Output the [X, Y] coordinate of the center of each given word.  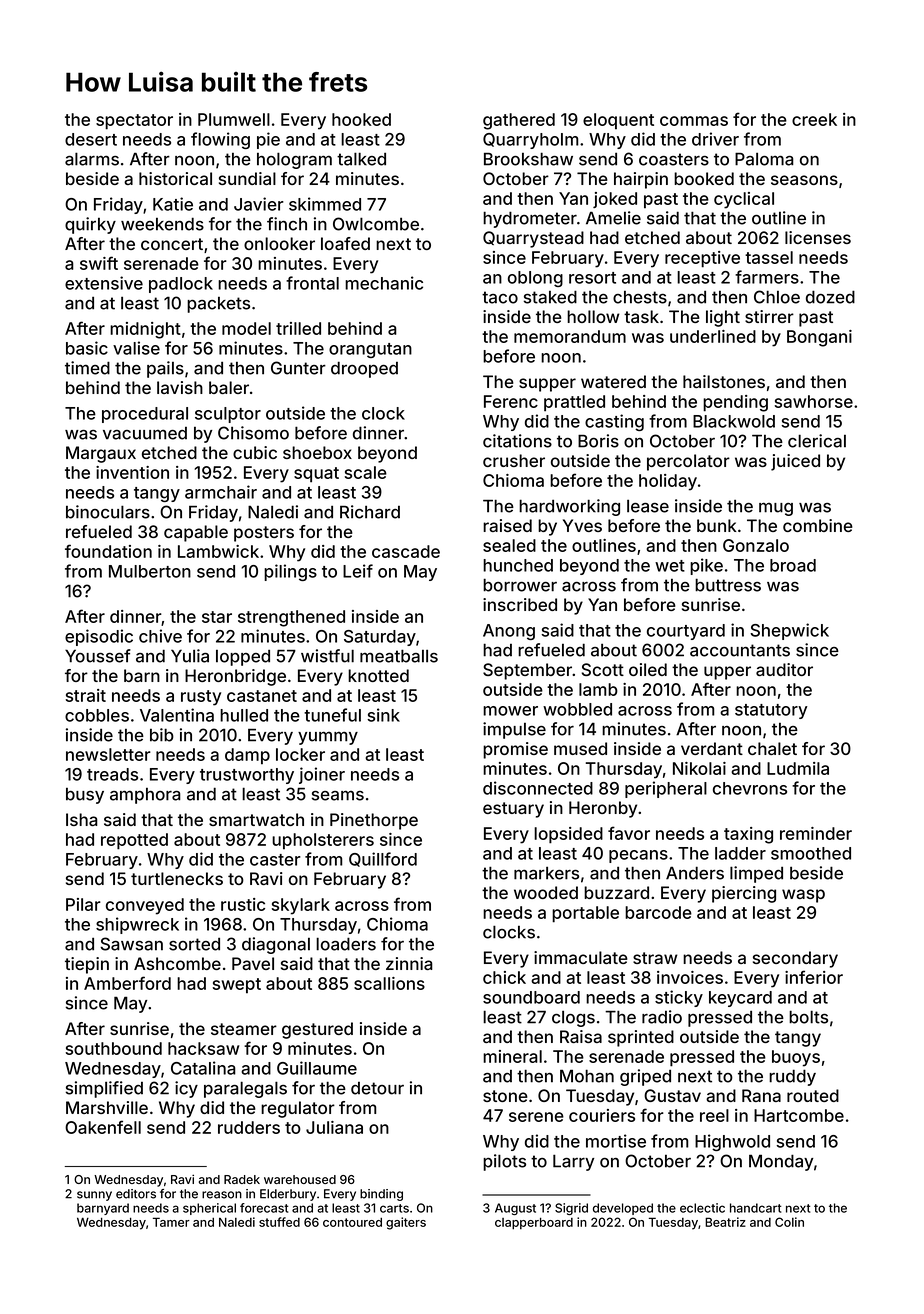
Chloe [777, 297]
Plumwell [234, 119]
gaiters [406, 1223]
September [527, 671]
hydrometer [530, 219]
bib [162, 735]
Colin [789, 1222]
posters [264, 534]
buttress [728, 585]
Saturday [380, 638]
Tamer [171, 1222]
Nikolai [699, 768]
